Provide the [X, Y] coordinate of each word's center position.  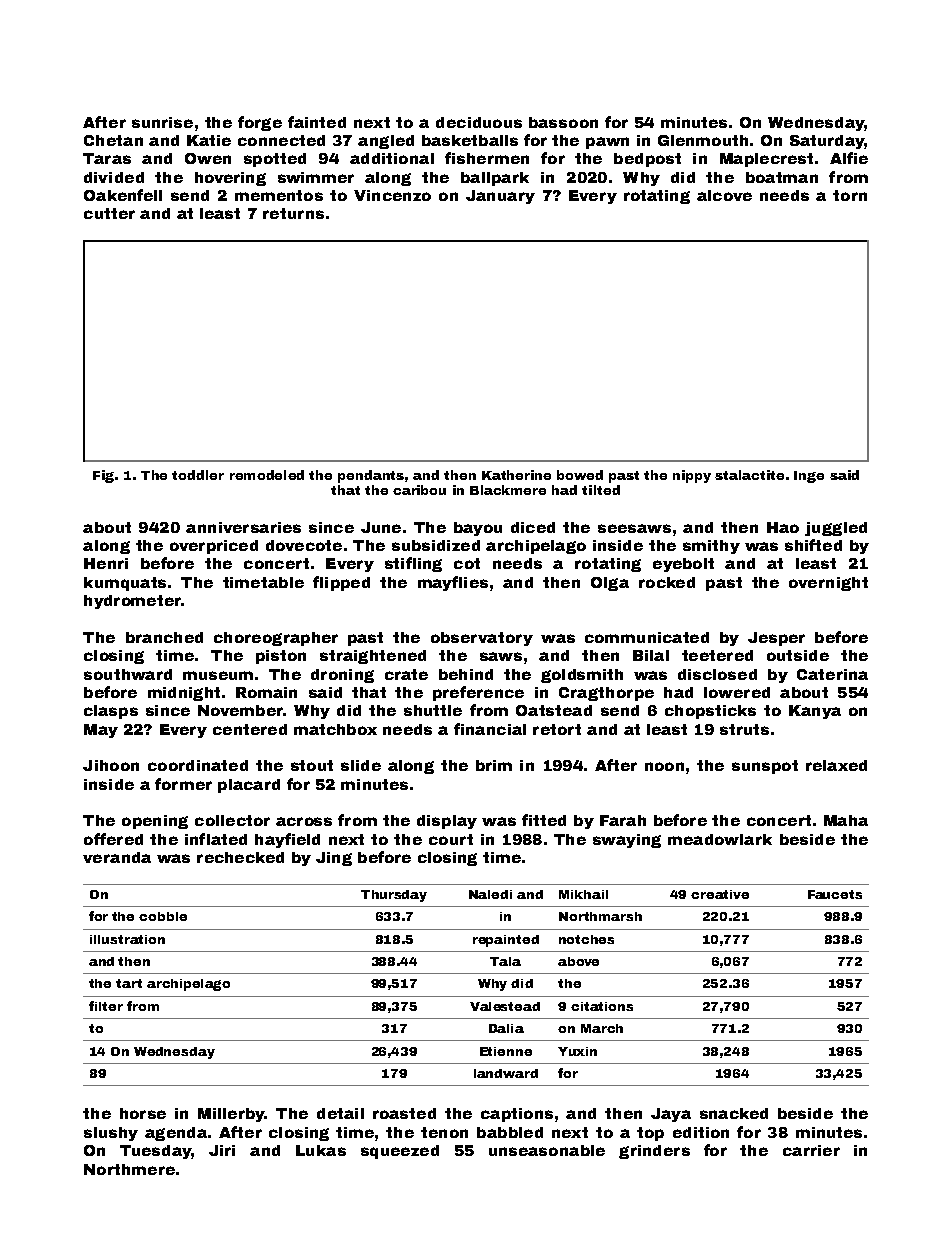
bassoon [563, 122]
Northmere [129, 1169]
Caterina [832, 674]
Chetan [113, 140]
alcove [724, 195]
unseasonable [547, 1150]
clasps [111, 712]
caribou [419, 490]
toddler [198, 475]
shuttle [433, 710]
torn [850, 195]
